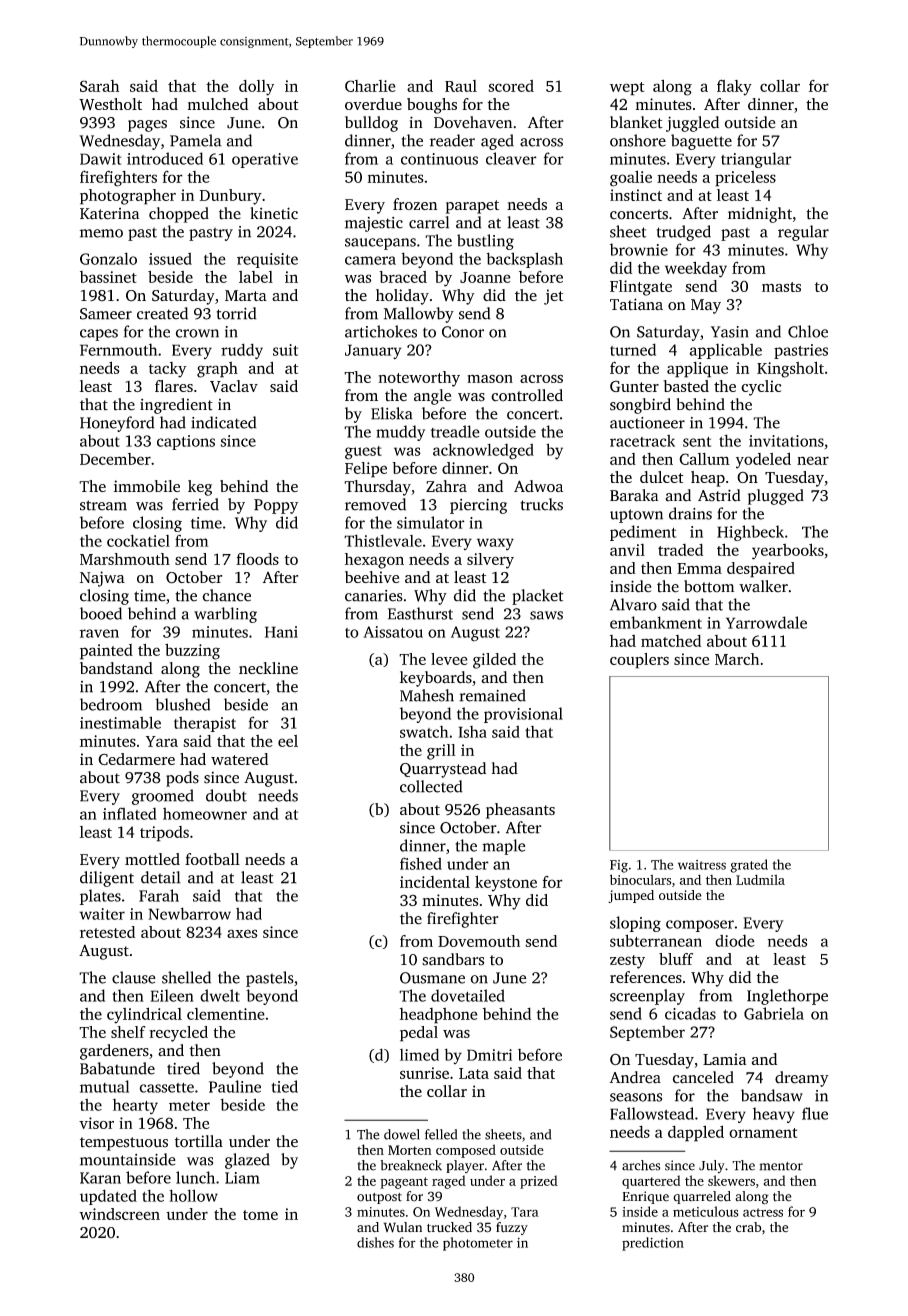  I want to click on prediction, so click(653, 1244).
